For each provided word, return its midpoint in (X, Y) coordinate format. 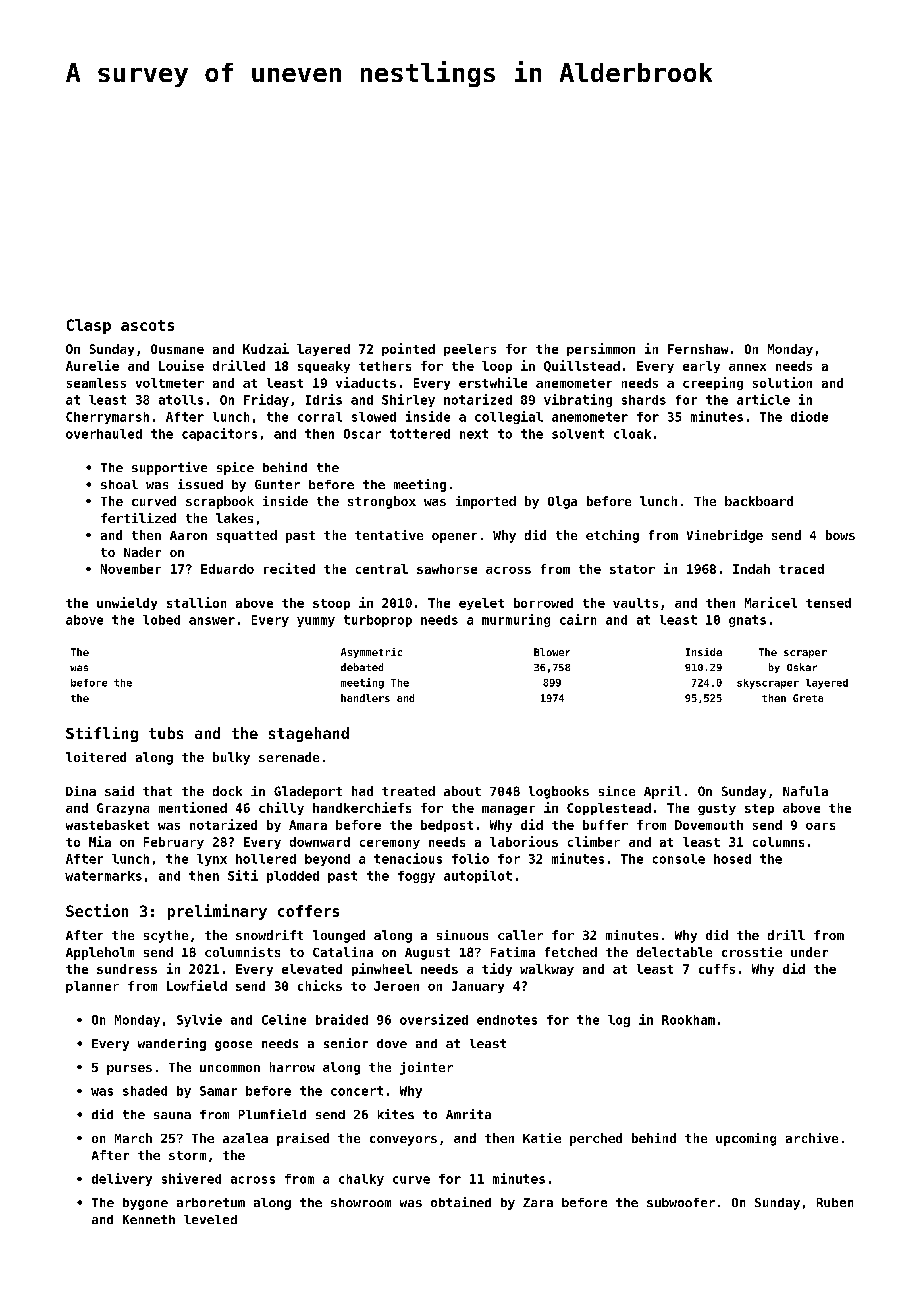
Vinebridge (725, 536)
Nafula (805, 791)
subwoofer (681, 1202)
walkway (547, 970)
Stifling (102, 734)
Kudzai (266, 348)
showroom (361, 1202)
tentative (389, 535)
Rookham (688, 1020)
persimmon (601, 349)
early (701, 367)
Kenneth (149, 1219)
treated (408, 791)
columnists (242, 952)
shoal (119, 484)
